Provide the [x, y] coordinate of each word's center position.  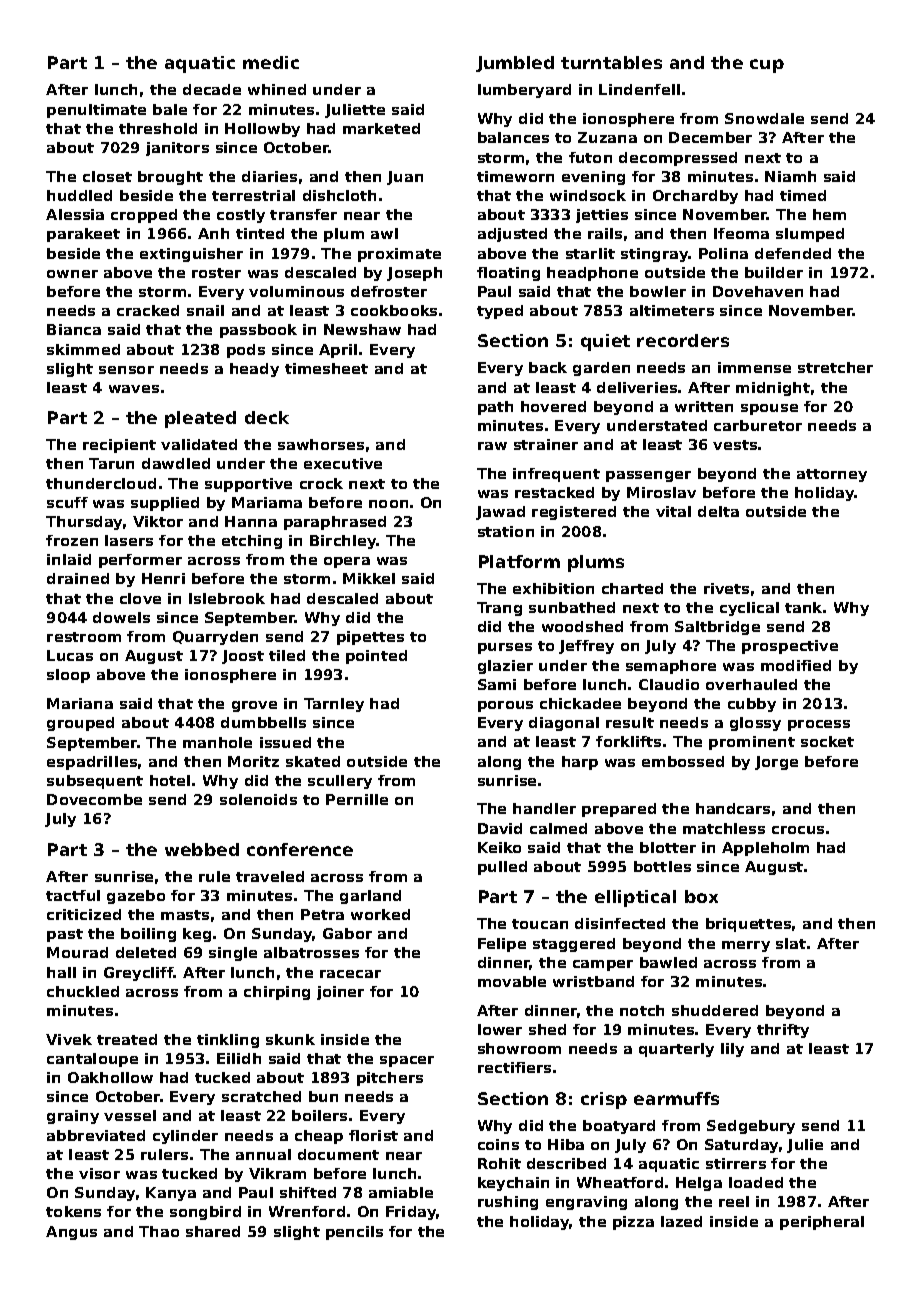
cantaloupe [92, 1060]
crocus [798, 830]
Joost [243, 657]
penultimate [96, 111]
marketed [381, 128]
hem [829, 214]
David [500, 828]
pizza [633, 1223]
